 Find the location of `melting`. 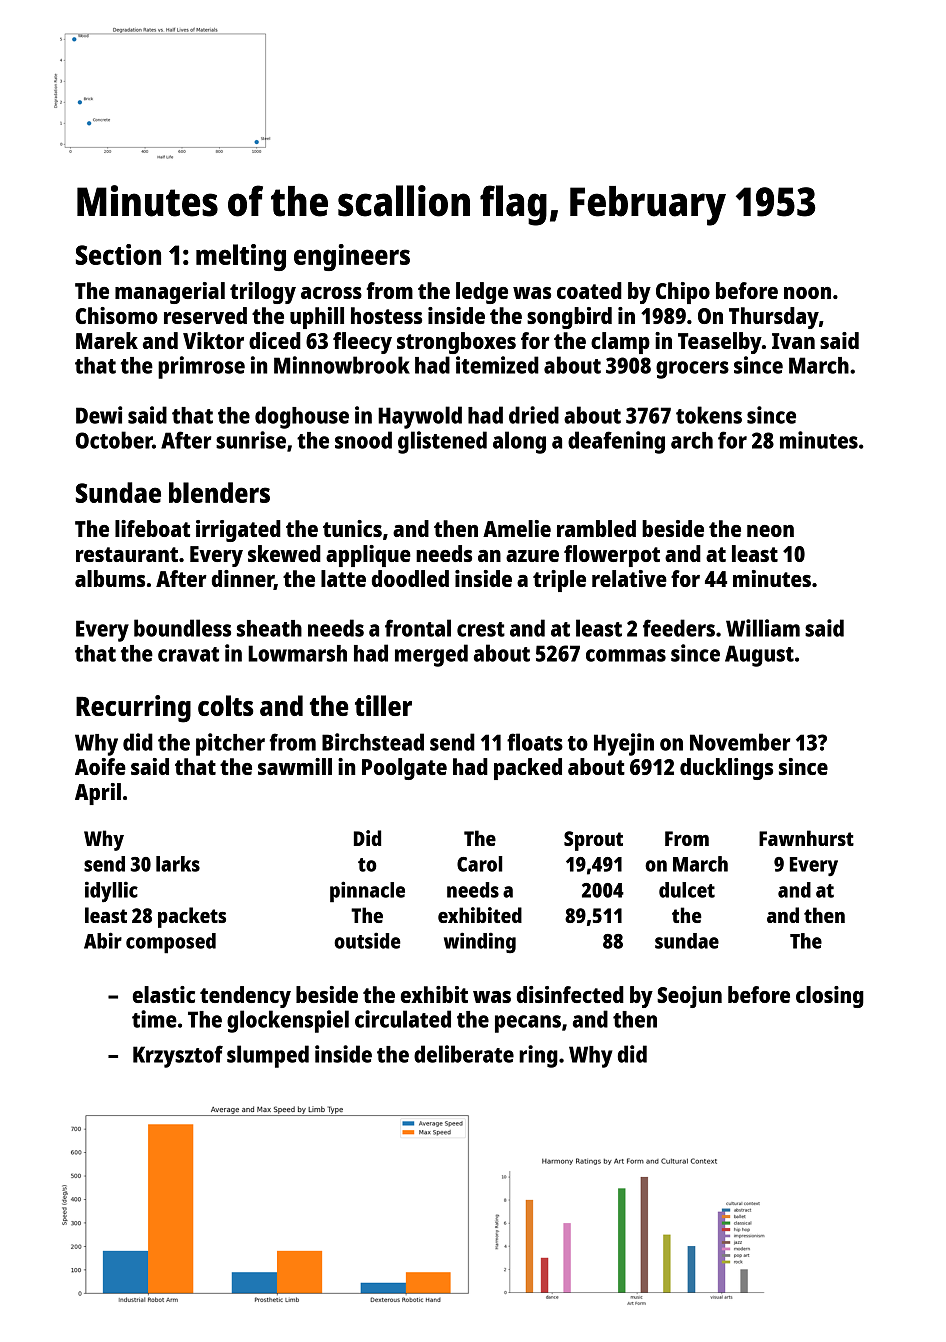

melting is located at coordinates (241, 257).
